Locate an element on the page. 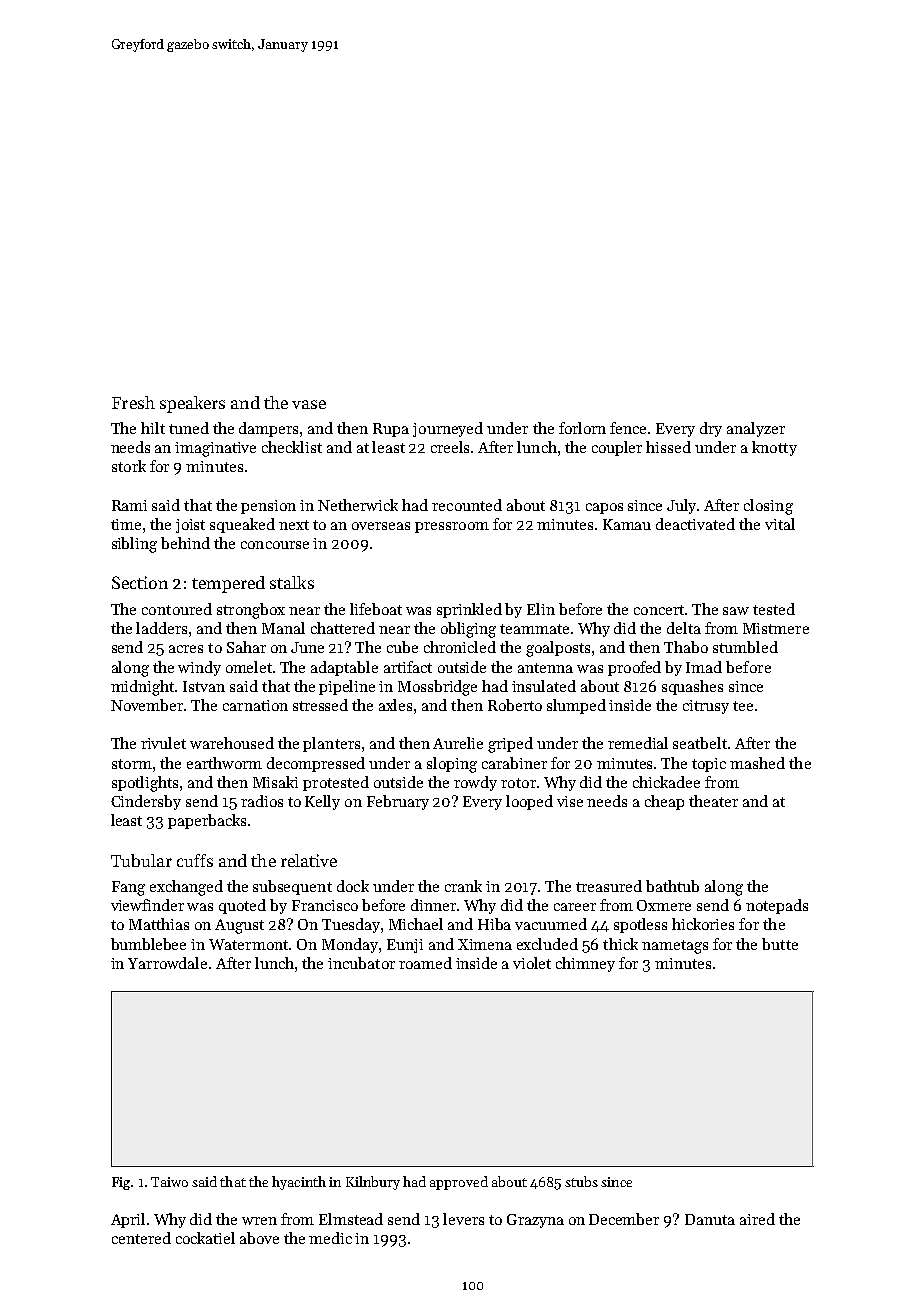 This image has width=924, height=1314. mashed is located at coordinates (757, 763).
